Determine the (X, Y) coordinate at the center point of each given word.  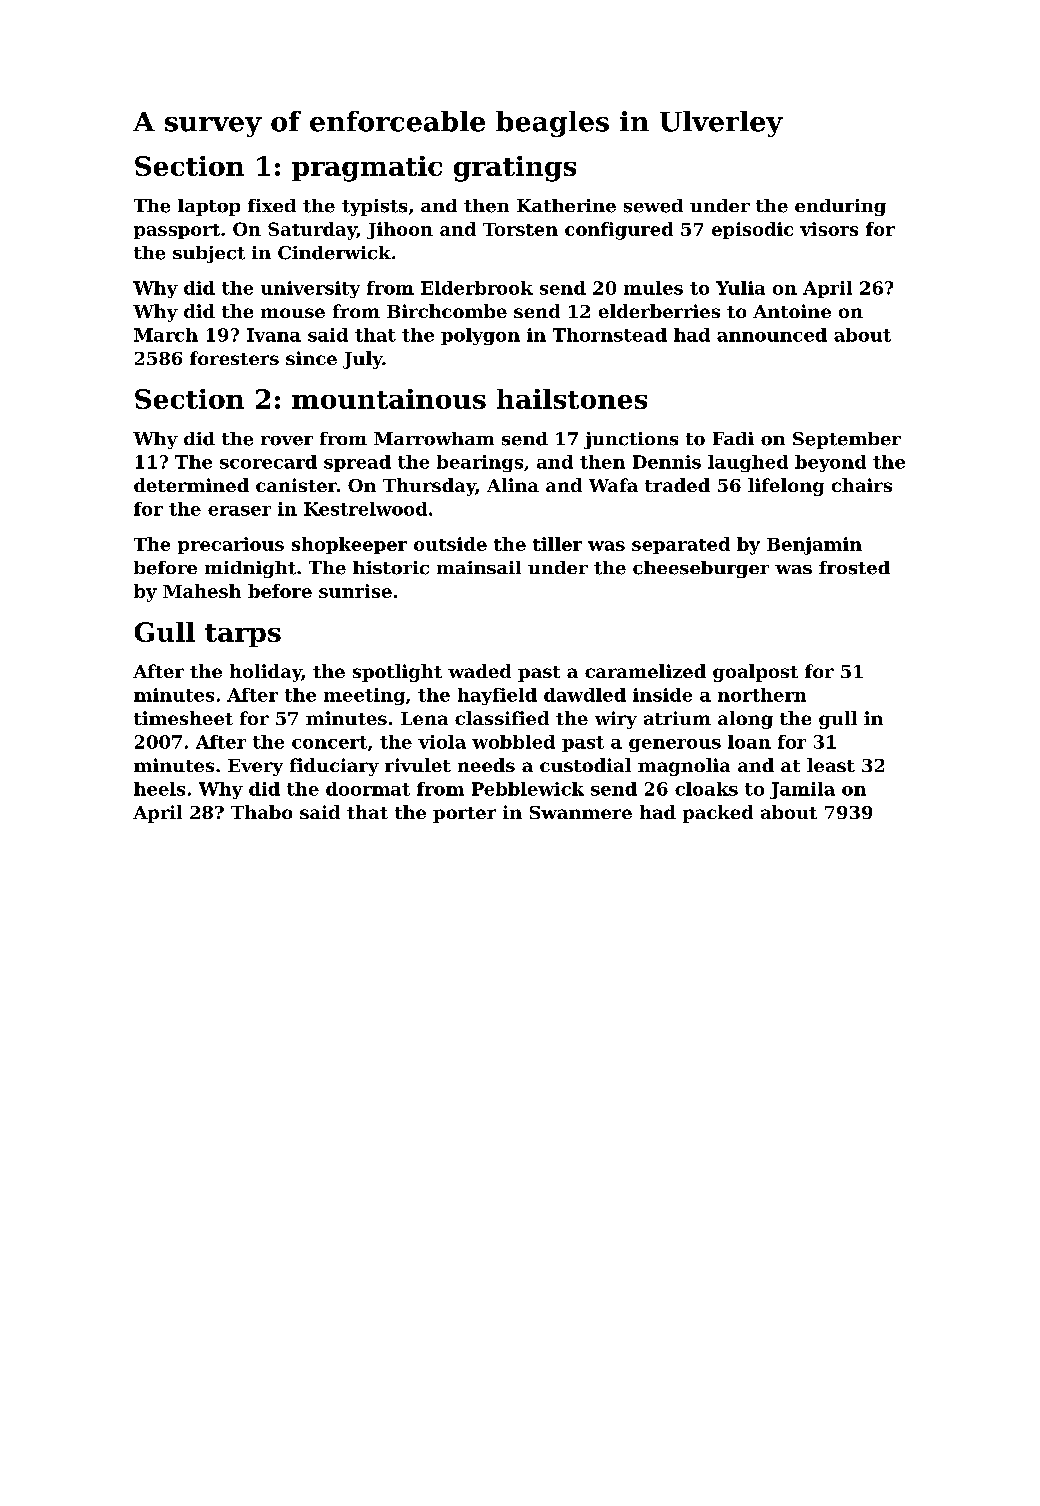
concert (329, 742)
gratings (515, 169)
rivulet (418, 765)
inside (662, 695)
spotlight (397, 673)
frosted (854, 568)
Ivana (274, 335)
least (831, 765)
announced (772, 335)
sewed (653, 206)
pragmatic (367, 169)
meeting (364, 696)
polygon (480, 336)
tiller (557, 544)
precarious (231, 545)
